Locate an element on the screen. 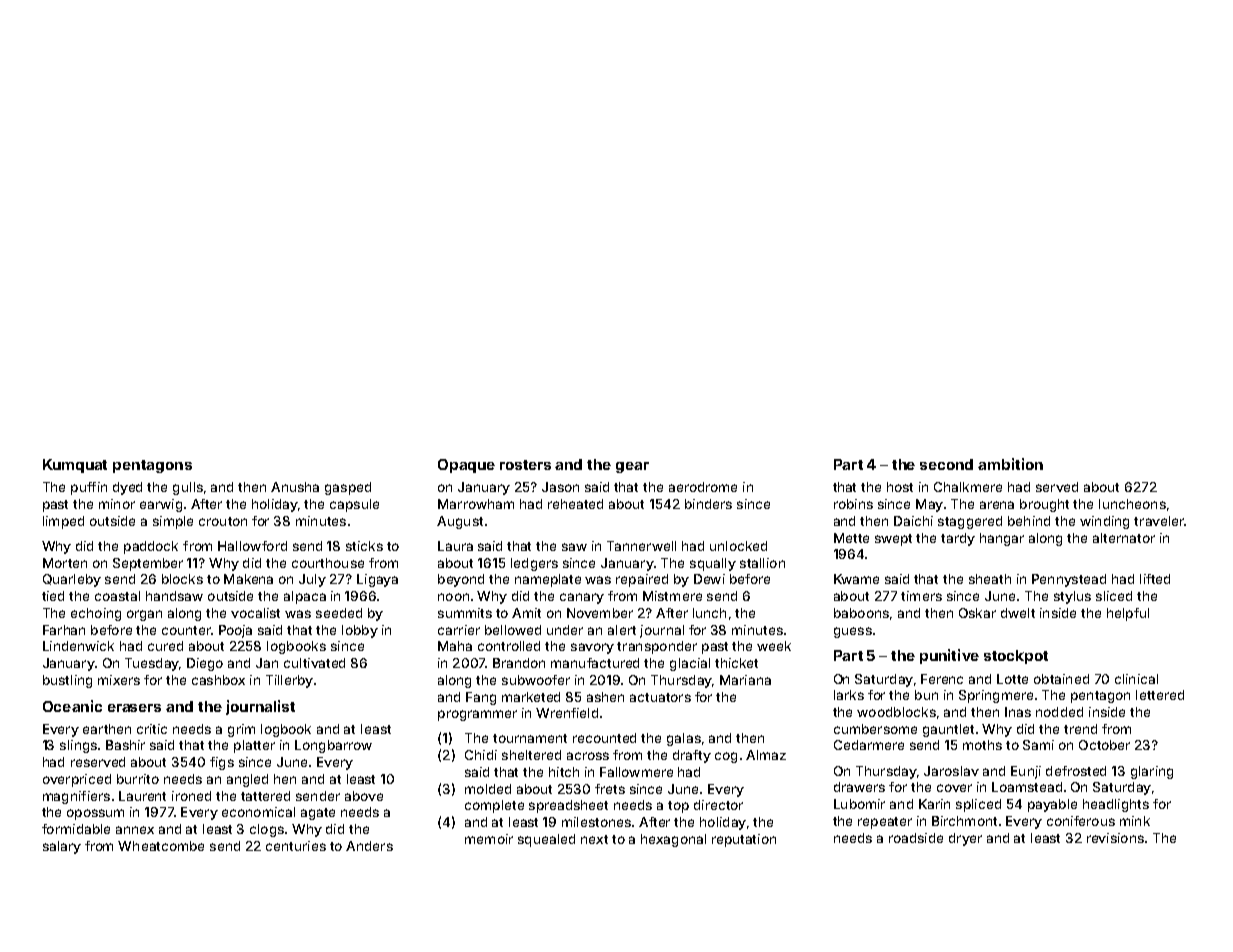 The image size is (1233, 952). capsule is located at coordinates (354, 505).
